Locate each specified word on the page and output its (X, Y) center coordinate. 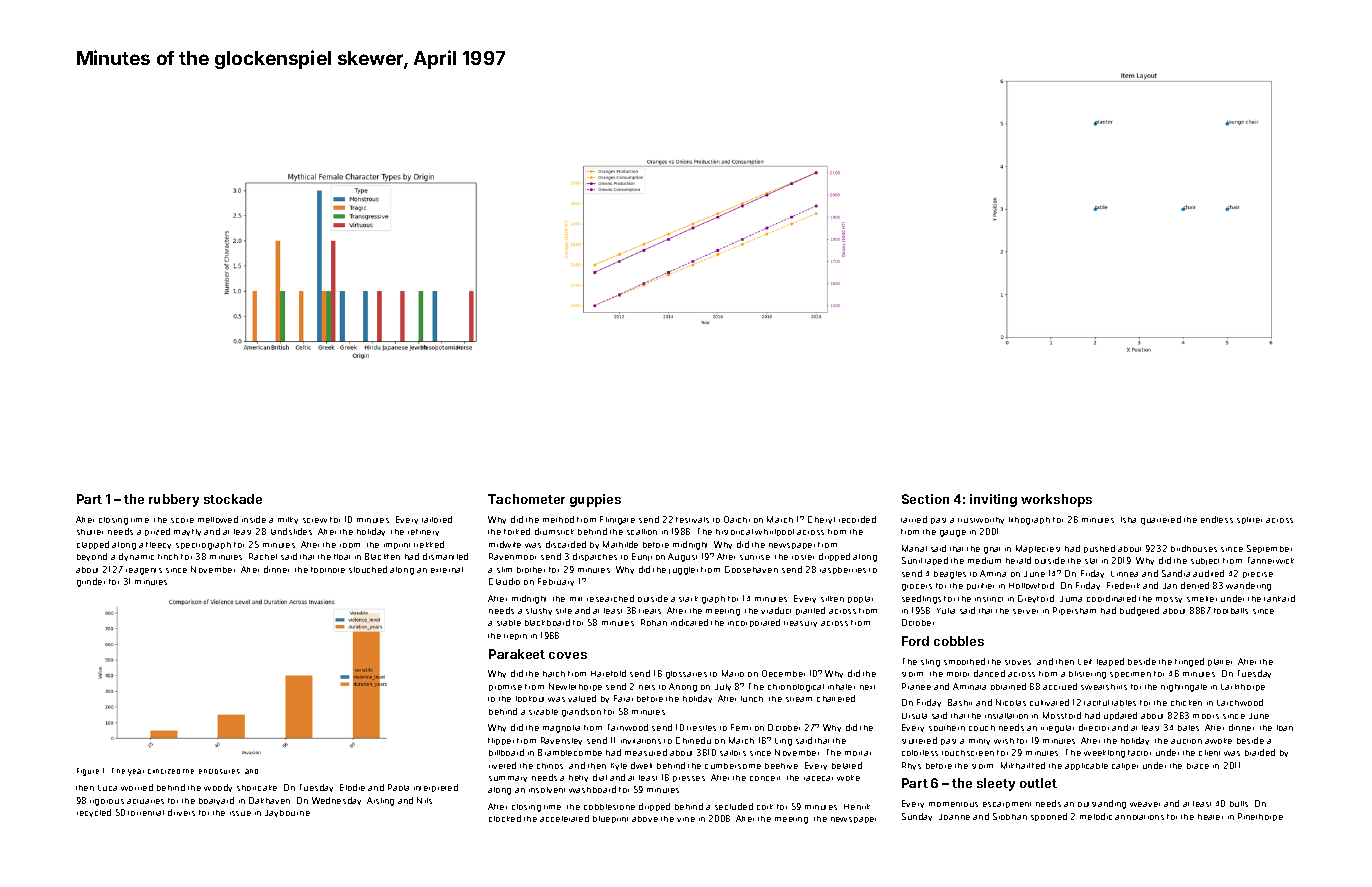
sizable (543, 712)
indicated (689, 622)
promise (505, 688)
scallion (642, 532)
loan (1285, 728)
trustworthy (981, 520)
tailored (437, 519)
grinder (91, 582)
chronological (796, 688)
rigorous (107, 802)
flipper (501, 741)
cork (765, 807)
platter (1220, 662)
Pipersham (1074, 611)
